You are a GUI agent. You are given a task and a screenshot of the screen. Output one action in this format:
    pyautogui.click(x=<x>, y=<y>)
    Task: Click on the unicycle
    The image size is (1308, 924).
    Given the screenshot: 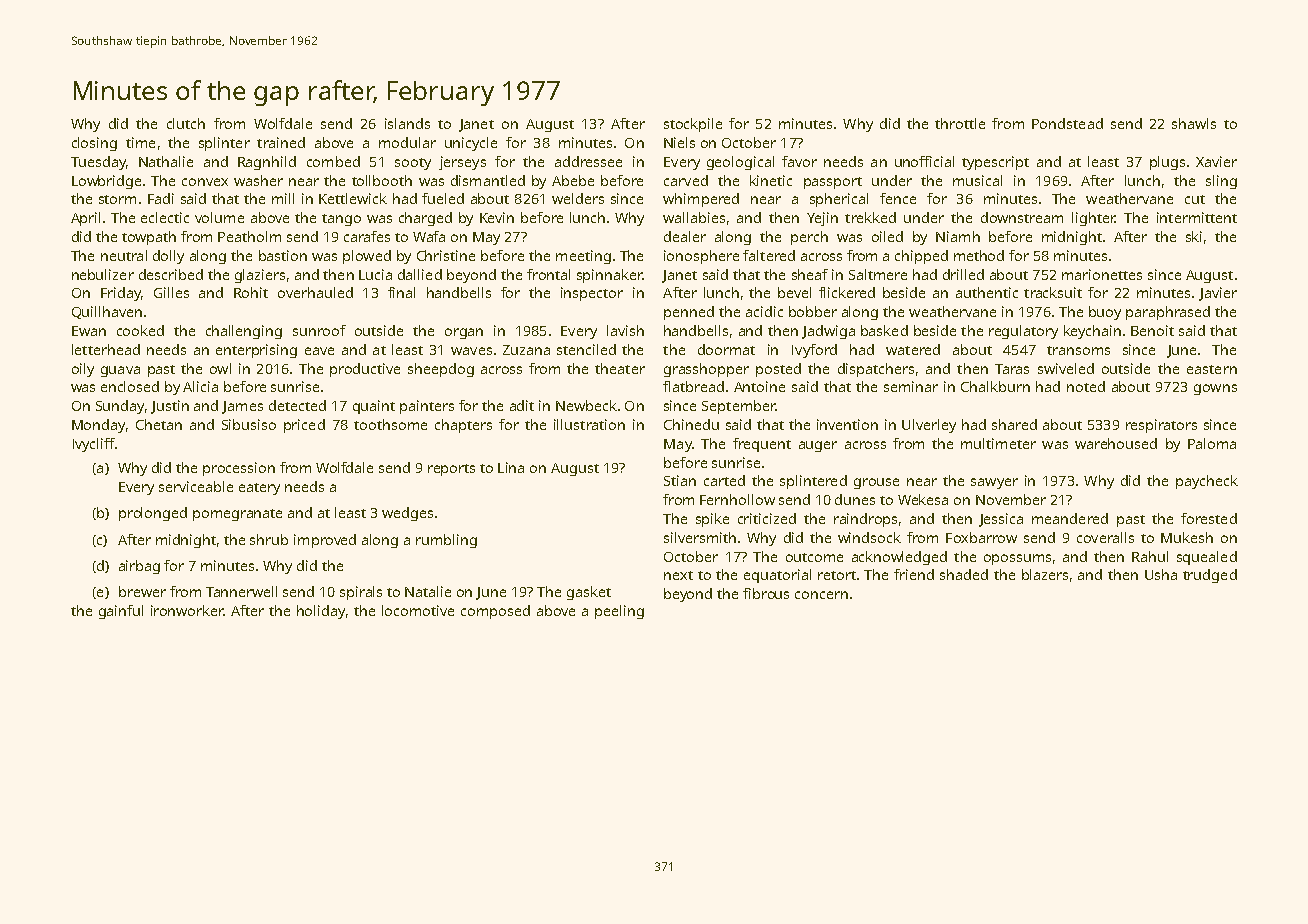 What is the action you would take?
    pyautogui.click(x=471, y=144)
